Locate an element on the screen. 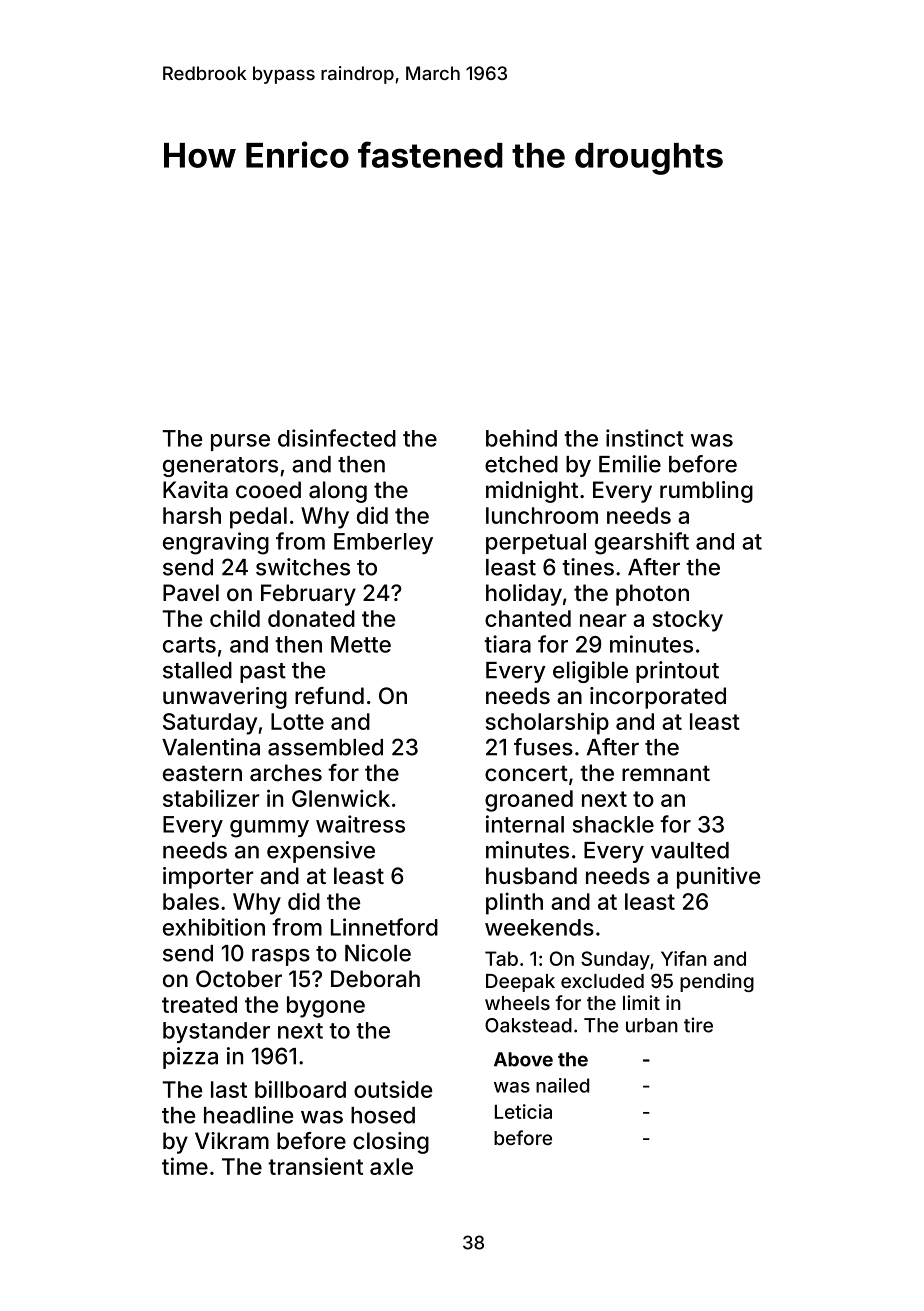 This screenshot has height=1311, width=924. near is located at coordinates (603, 620).
